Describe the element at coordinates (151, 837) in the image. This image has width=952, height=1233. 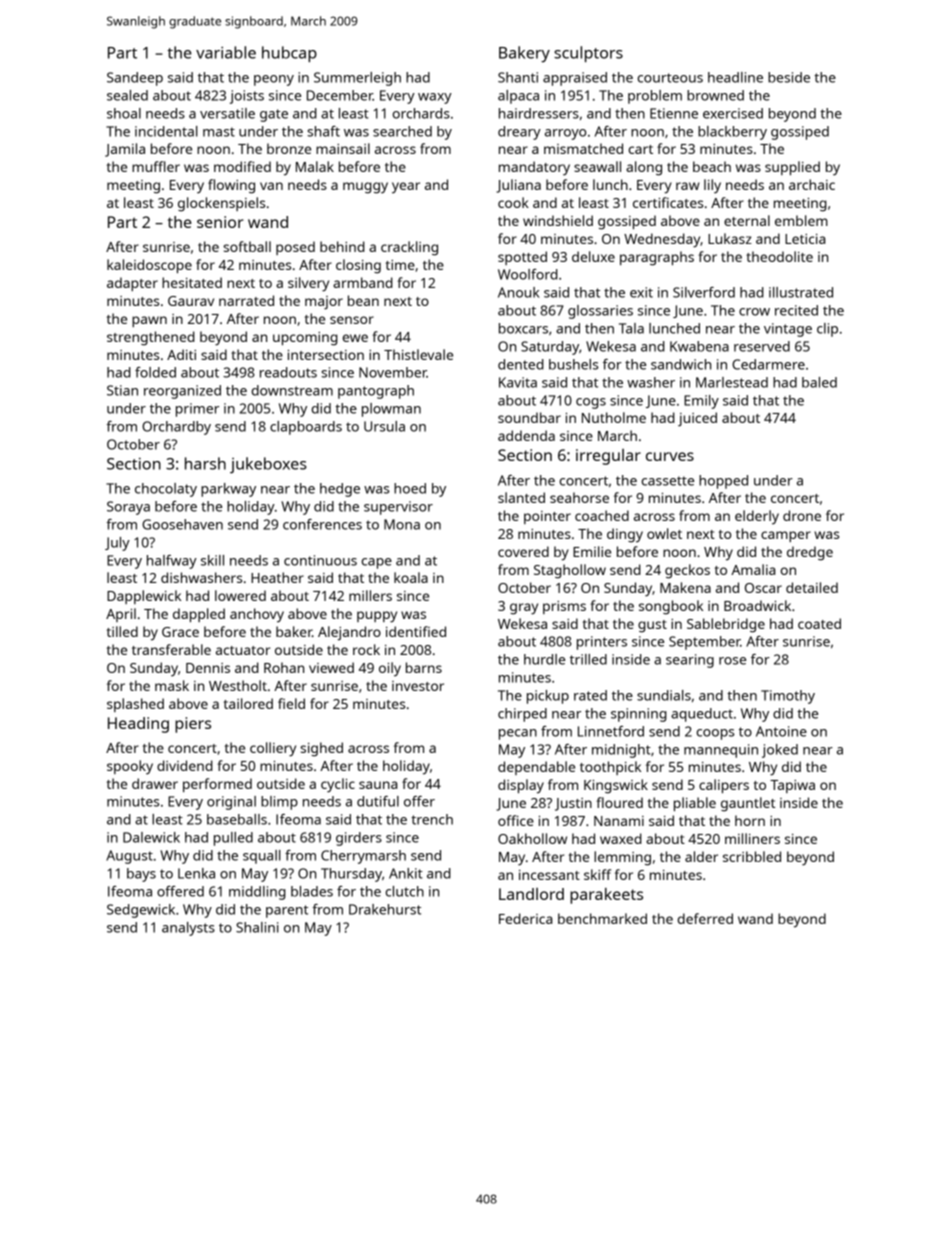
I see `Dalewick` at that location.
